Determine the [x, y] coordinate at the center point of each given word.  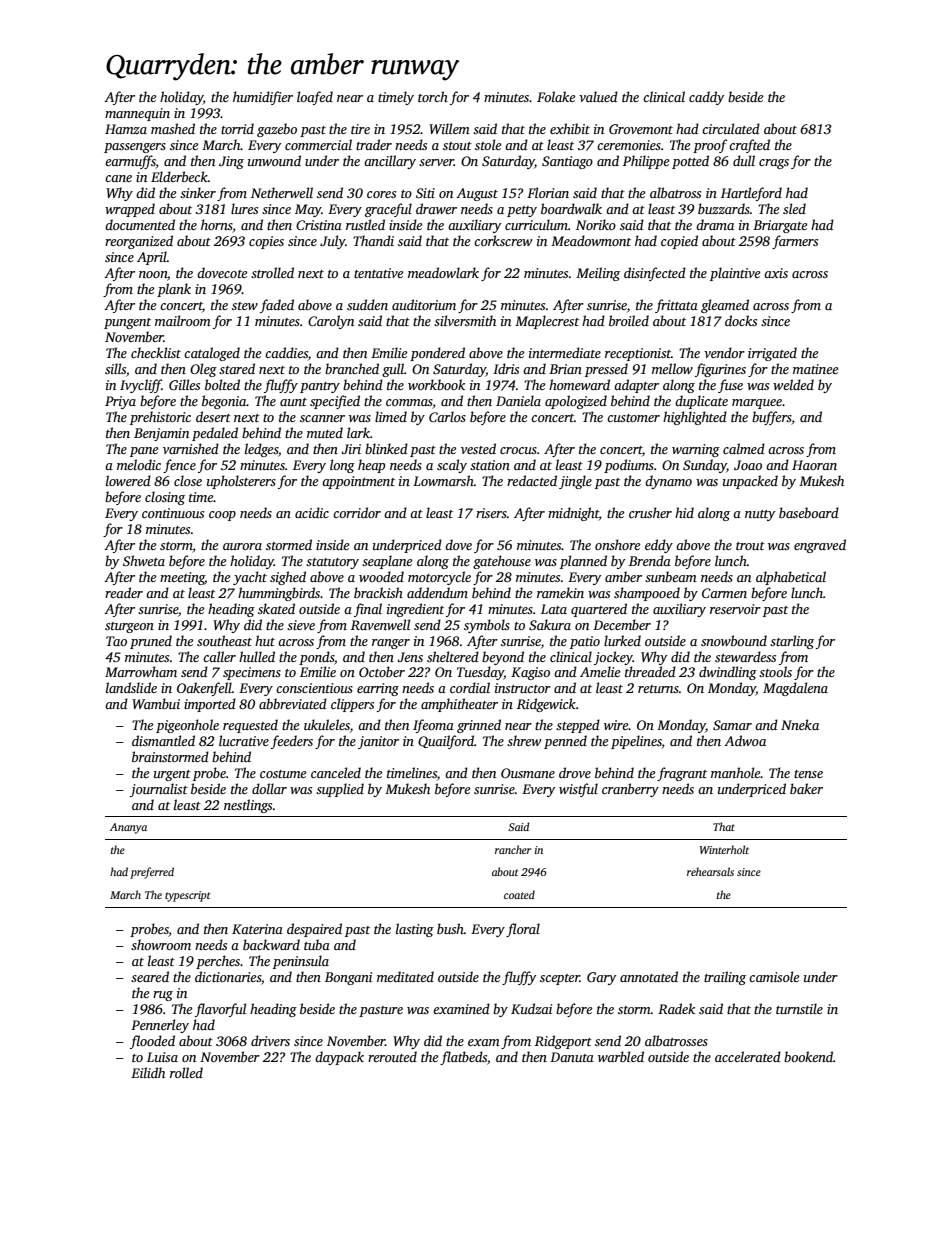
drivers [270, 1040]
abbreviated [293, 703]
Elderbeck [179, 176]
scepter [560, 979]
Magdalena [795, 689]
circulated [731, 128]
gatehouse [502, 562]
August [477, 194]
